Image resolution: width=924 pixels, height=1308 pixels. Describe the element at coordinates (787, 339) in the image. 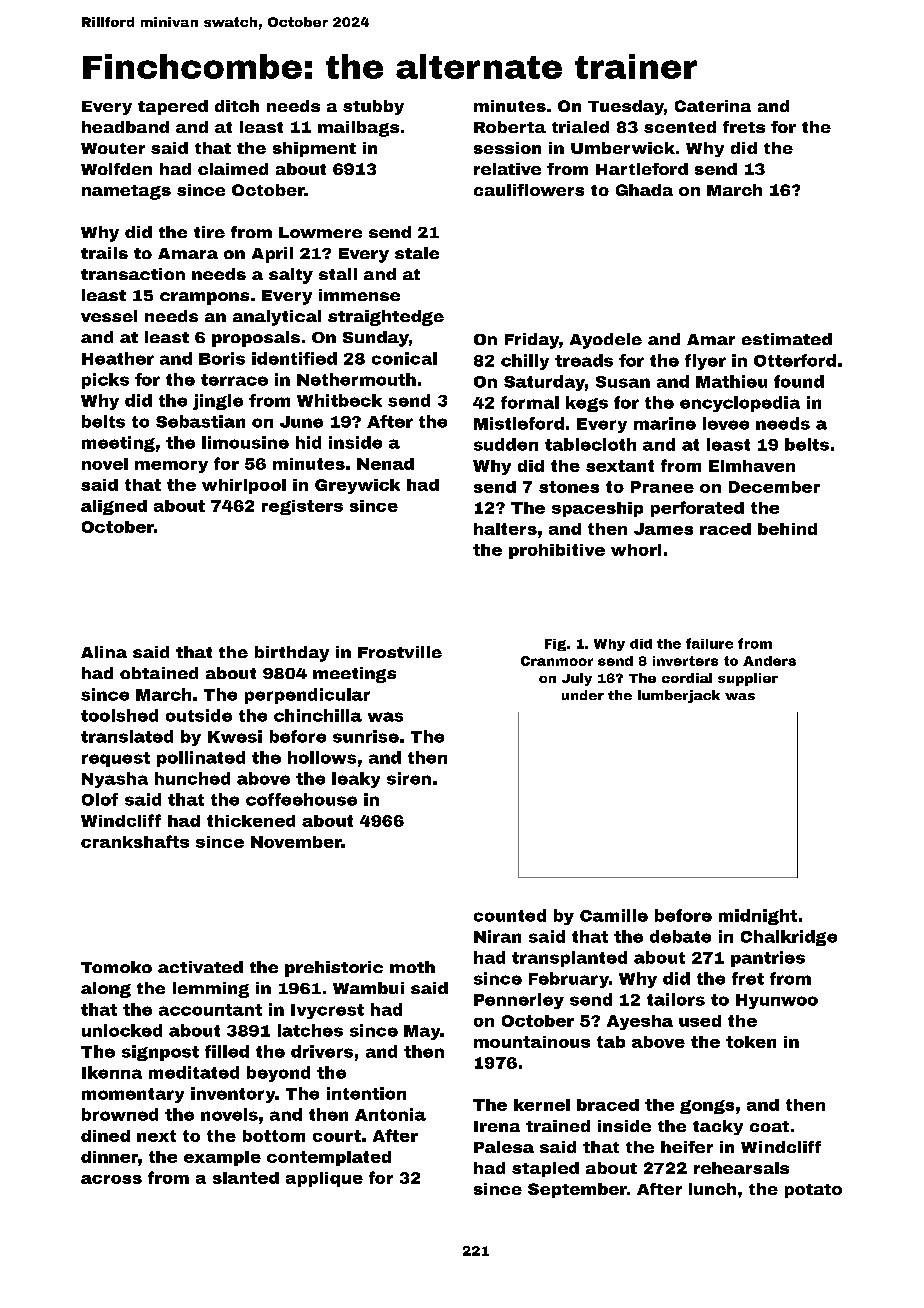

I see `estimated` at that location.
